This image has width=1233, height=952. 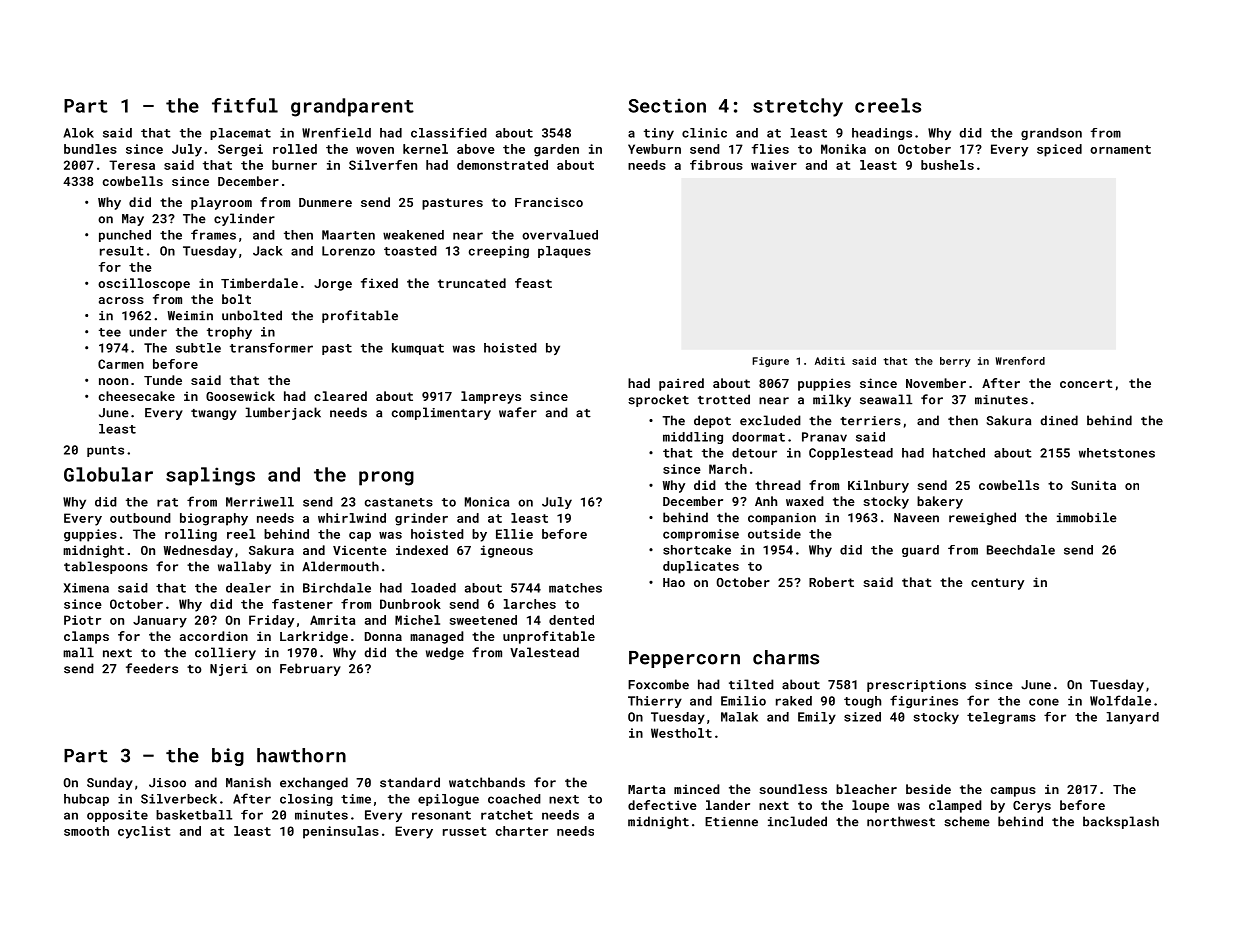 What do you see at coordinates (194, 815) in the image?
I see `basketball` at bounding box center [194, 815].
